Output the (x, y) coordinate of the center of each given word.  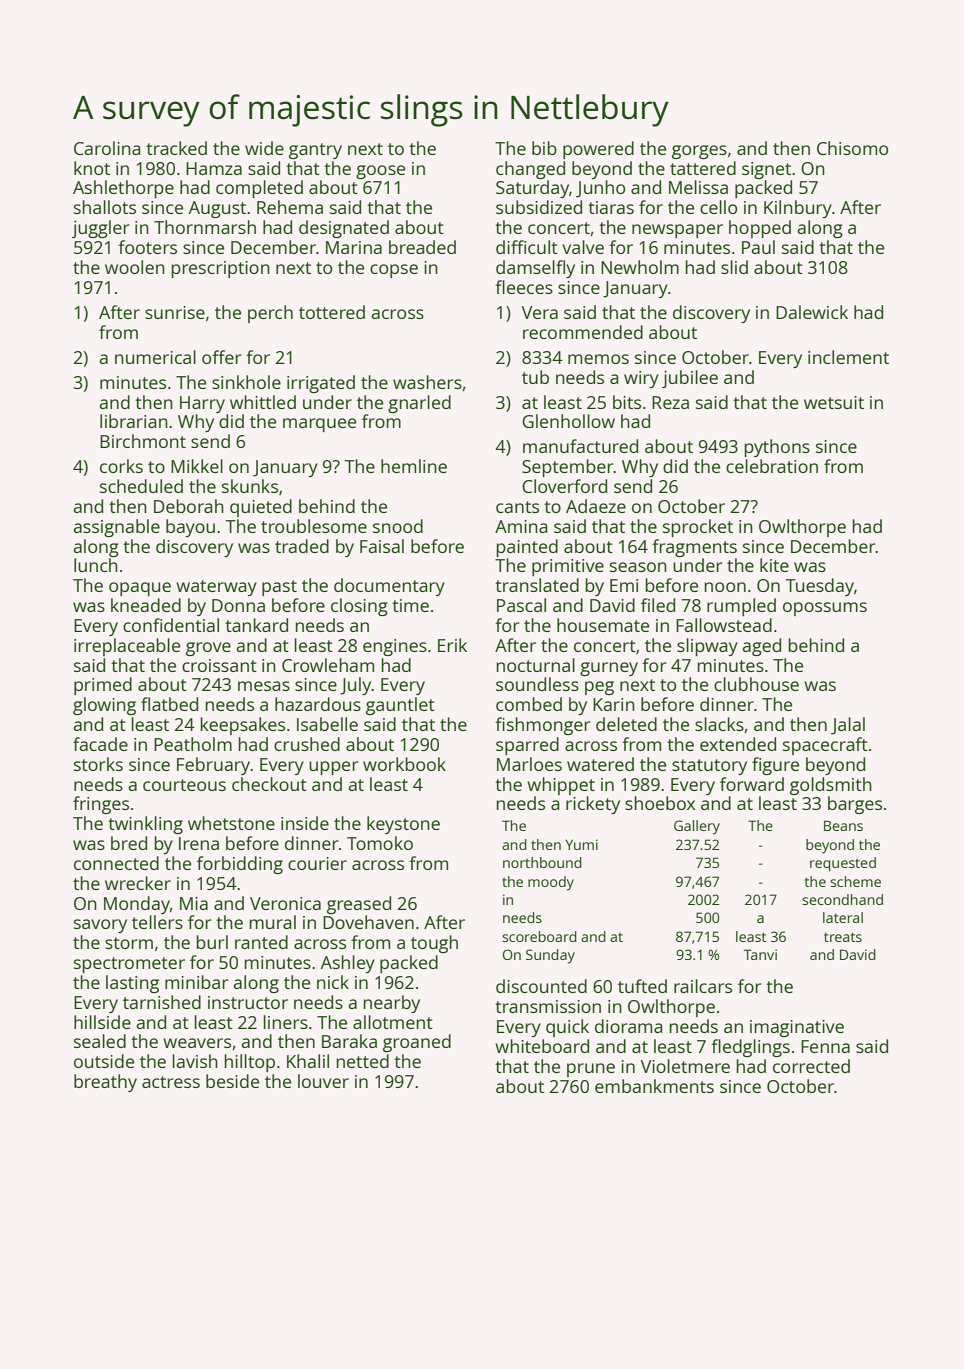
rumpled (741, 607)
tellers (157, 922)
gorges (699, 152)
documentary (389, 587)
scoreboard (539, 936)
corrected (811, 1066)
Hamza (214, 168)
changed (530, 170)
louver (323, 1081)
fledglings (750, 1048)
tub (535, 377)
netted (363, 1061)
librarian (134, 421)
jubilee (690, 379)
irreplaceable (127, 647)
